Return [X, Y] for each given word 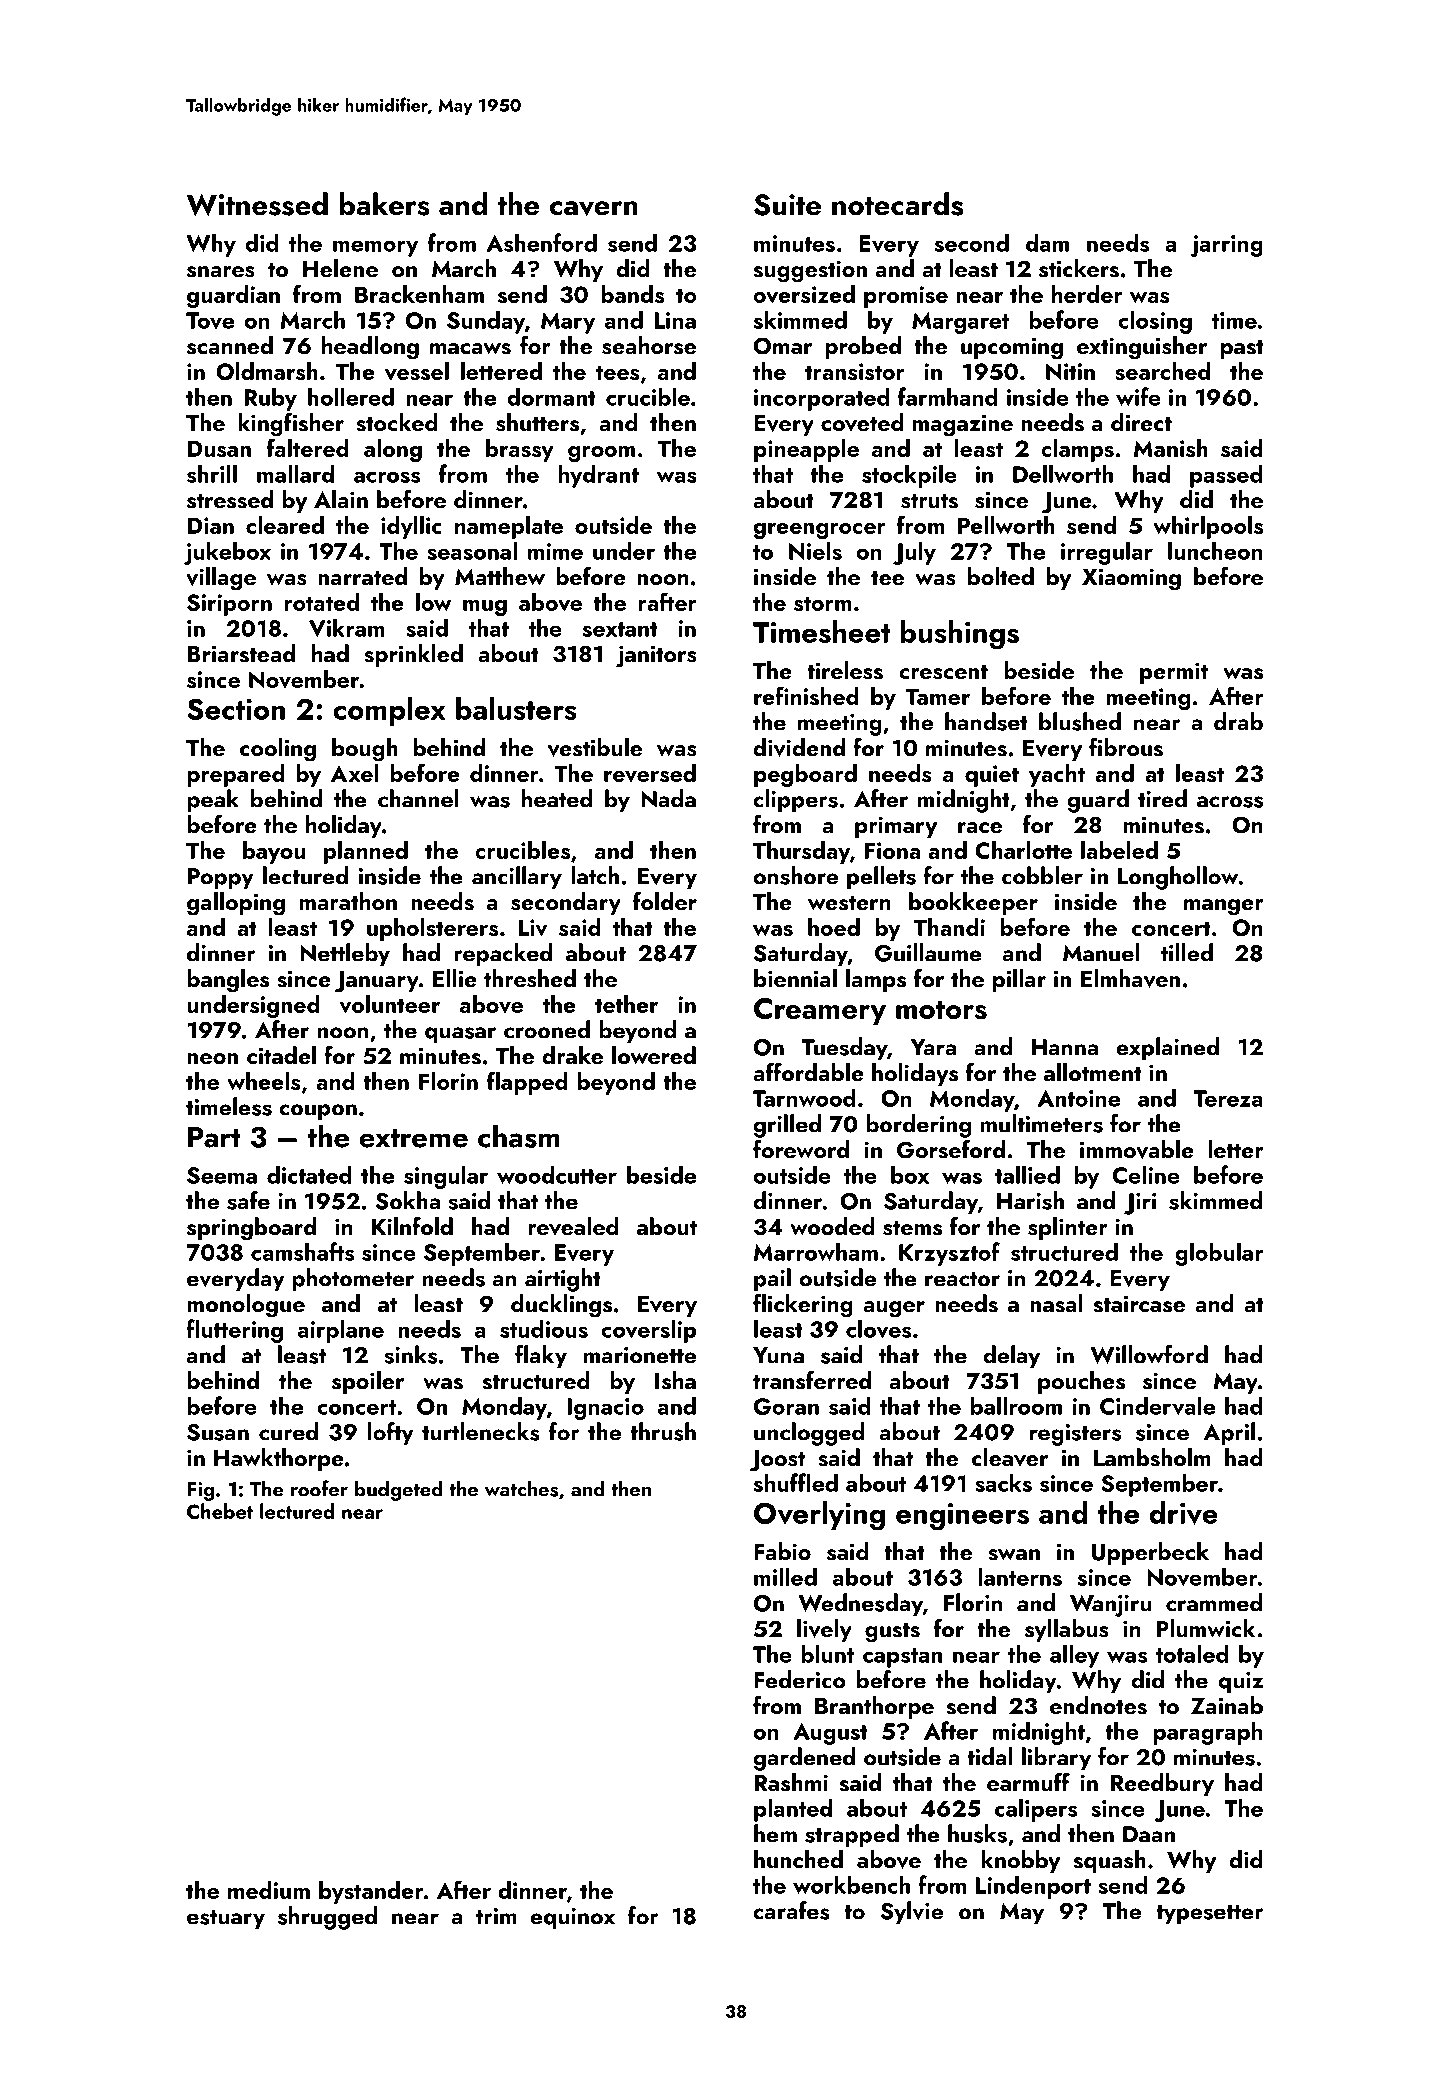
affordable [808, 1072]
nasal [1056, 1303]
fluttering [234, 1331]
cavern [594, 208]
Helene [340, 268]
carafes [791, 1910]
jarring [1227, 246]
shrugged [327, 1918]
